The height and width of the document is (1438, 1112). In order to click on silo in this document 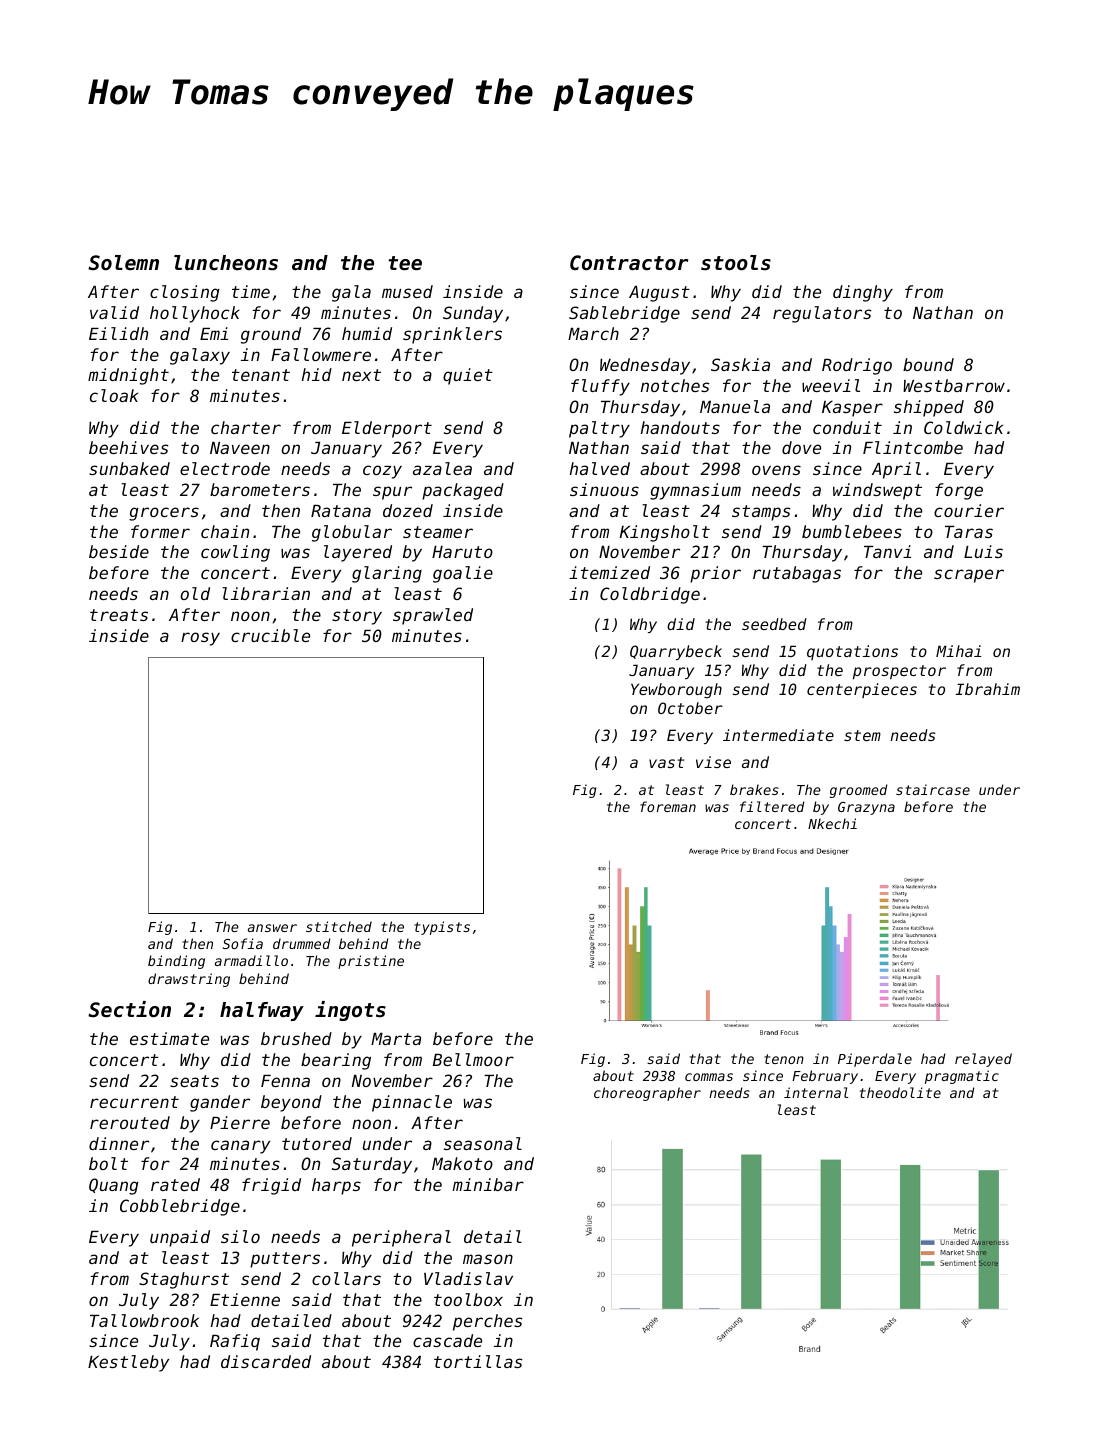, I will do `click(240, 1236)`.
